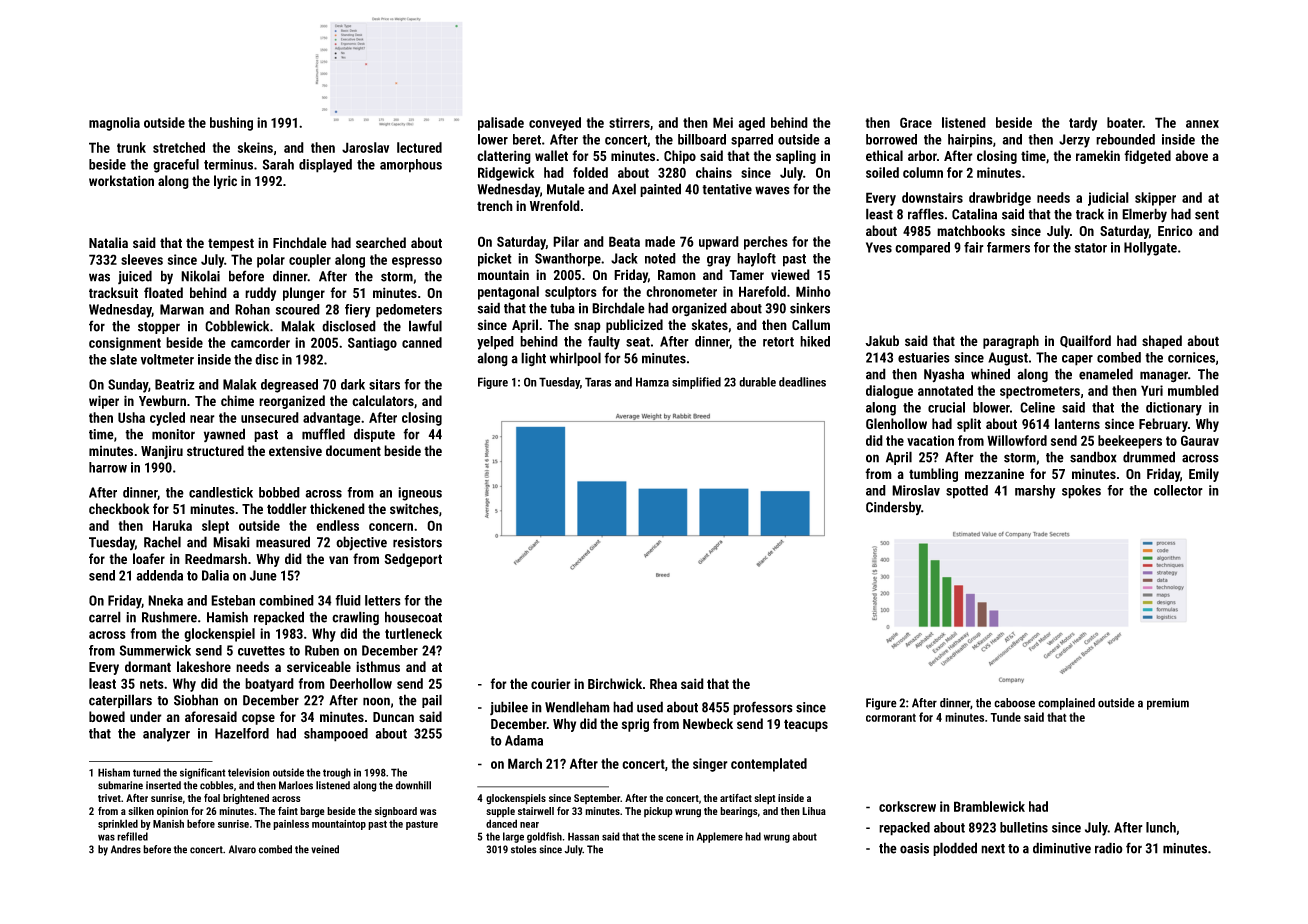 Image resolution: width=1308 pixels, height=924 pixels. I want to click on paragraph, so click(1011, 342).
